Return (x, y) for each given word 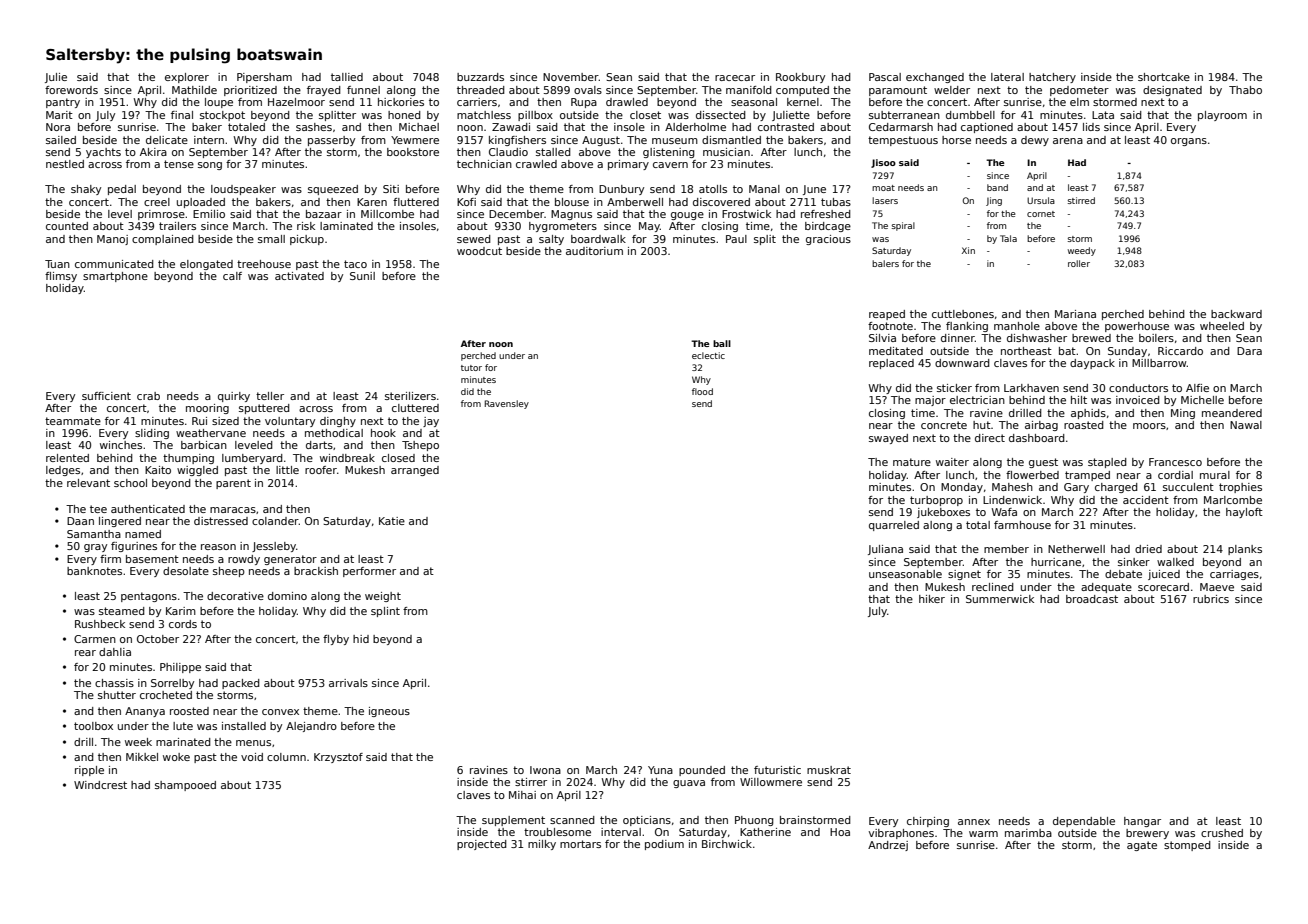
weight (383, 597)
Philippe (180, 668)
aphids (1088, 414)
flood (702, 391)
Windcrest (100, 785)
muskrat (829, 770)
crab (148, 396)
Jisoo (883, 163)
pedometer (1079, 91)
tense (179, 164)
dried (1148, 549)
